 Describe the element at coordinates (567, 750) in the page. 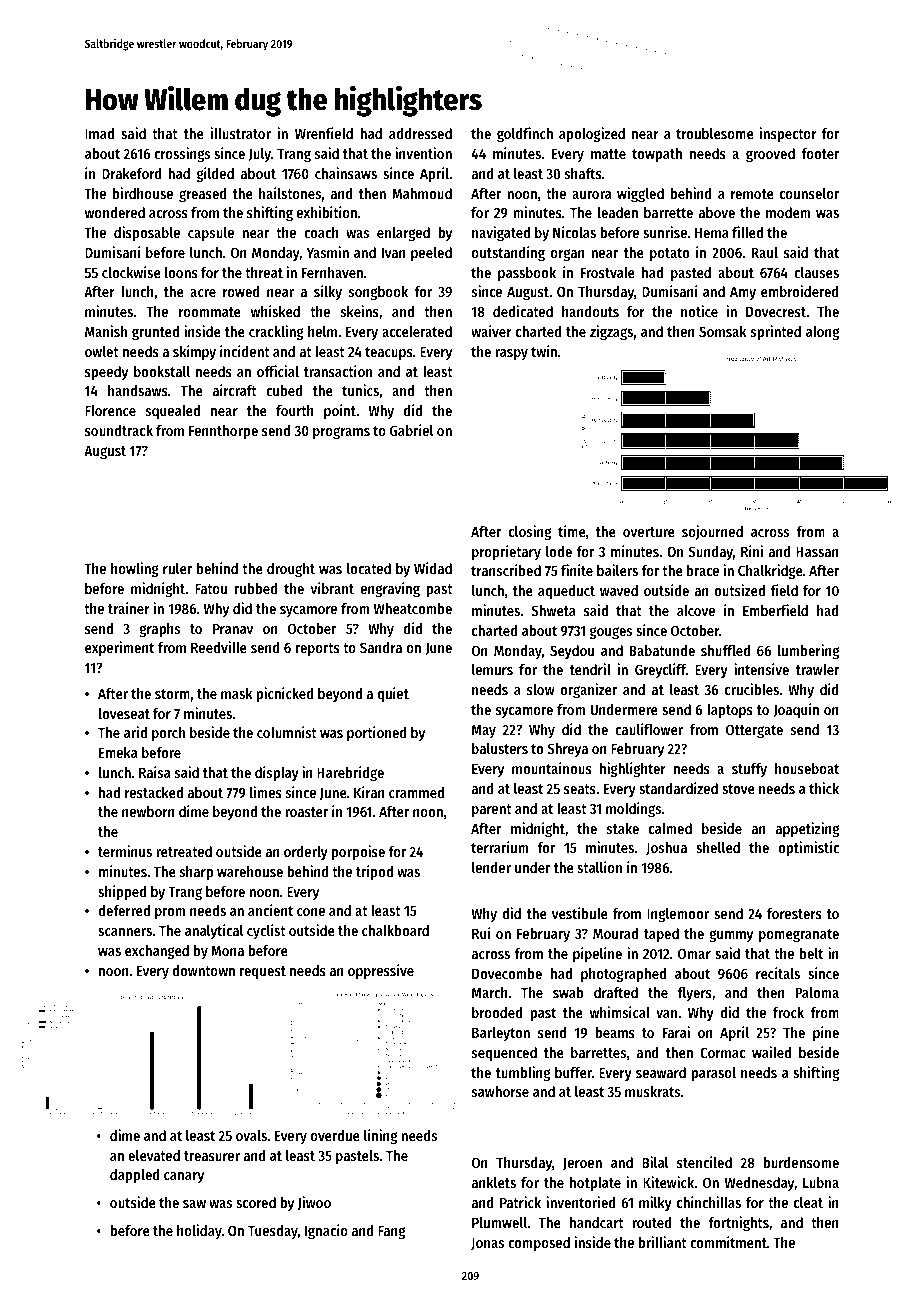

I see `Shreya` at that location.
